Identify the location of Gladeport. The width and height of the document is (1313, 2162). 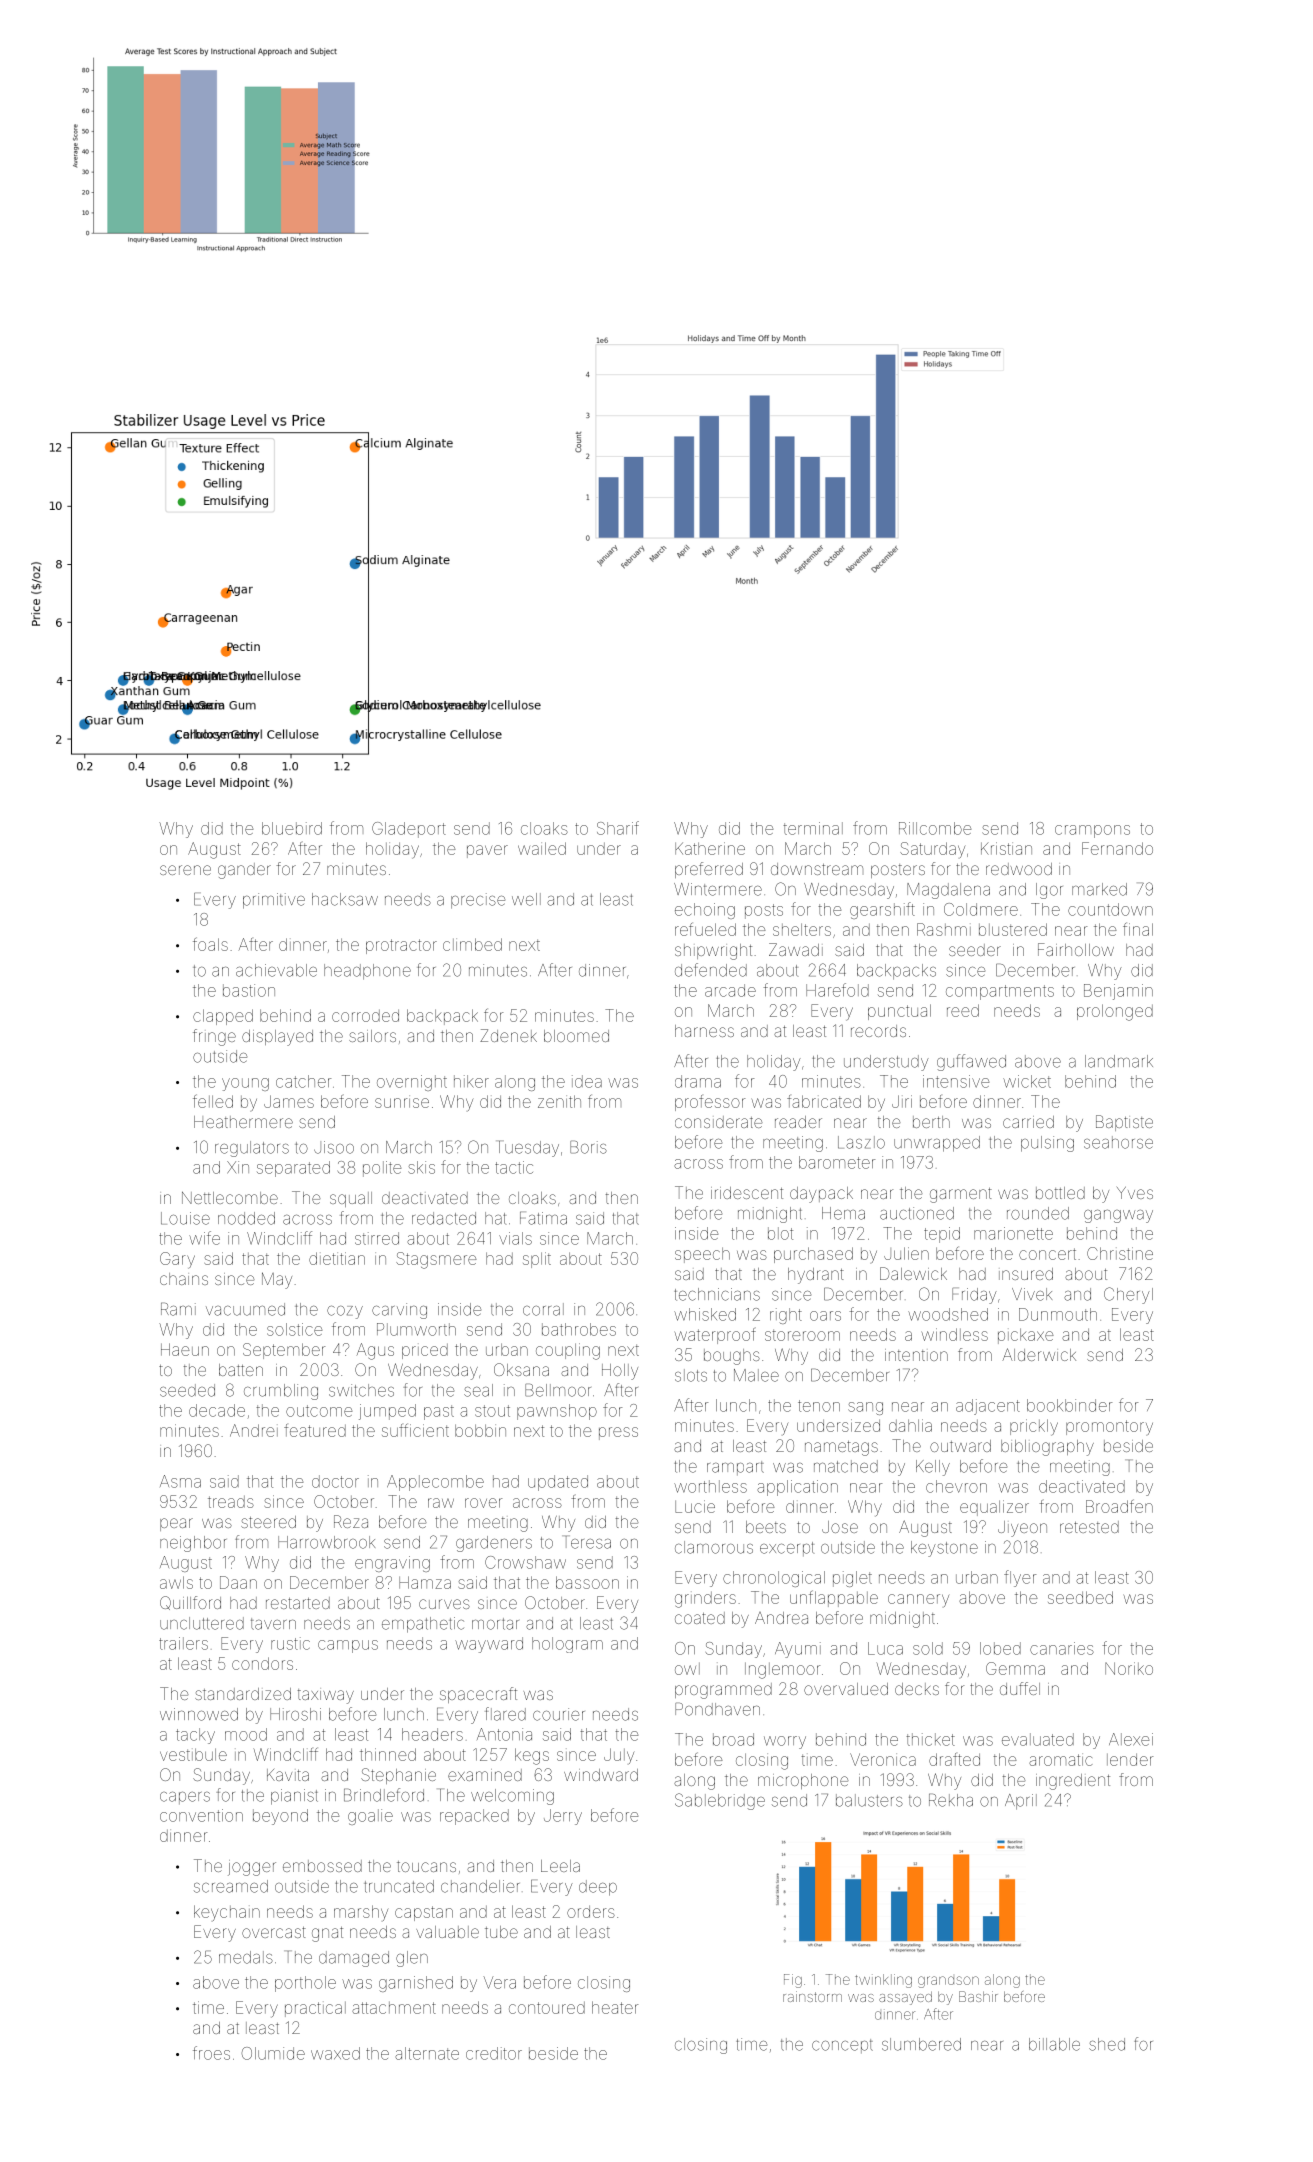
(409, 830).
